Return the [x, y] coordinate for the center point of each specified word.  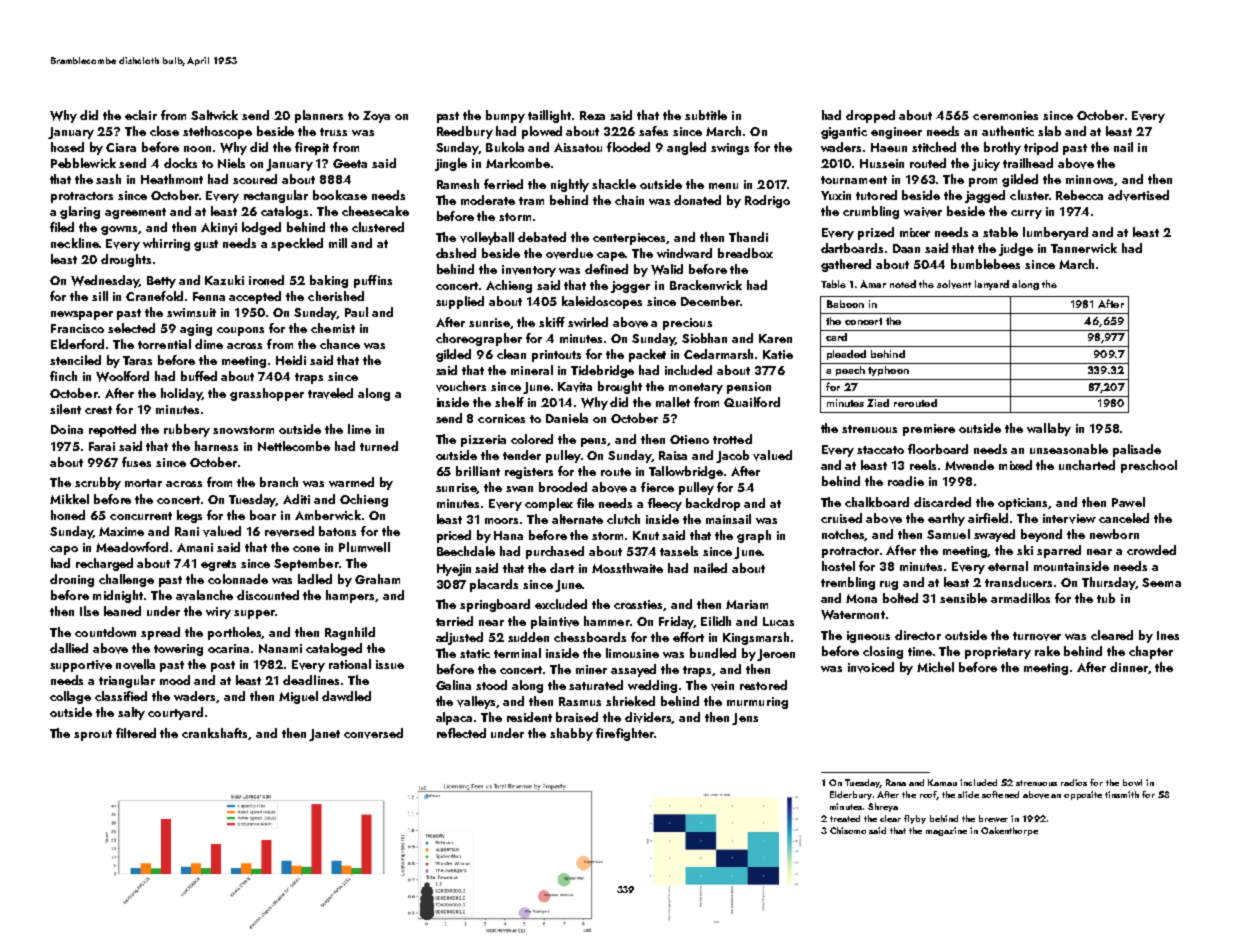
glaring [80, 212]
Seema [1161, 582]
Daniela [567, 418]
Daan [906, 248]
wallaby [1049, 429]
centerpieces [630, 239]
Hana [508, 535]
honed [68, 515]
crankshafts [215, 734]
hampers [351, 596]
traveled [330, 393]
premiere [929, 430]
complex [549, 504]
